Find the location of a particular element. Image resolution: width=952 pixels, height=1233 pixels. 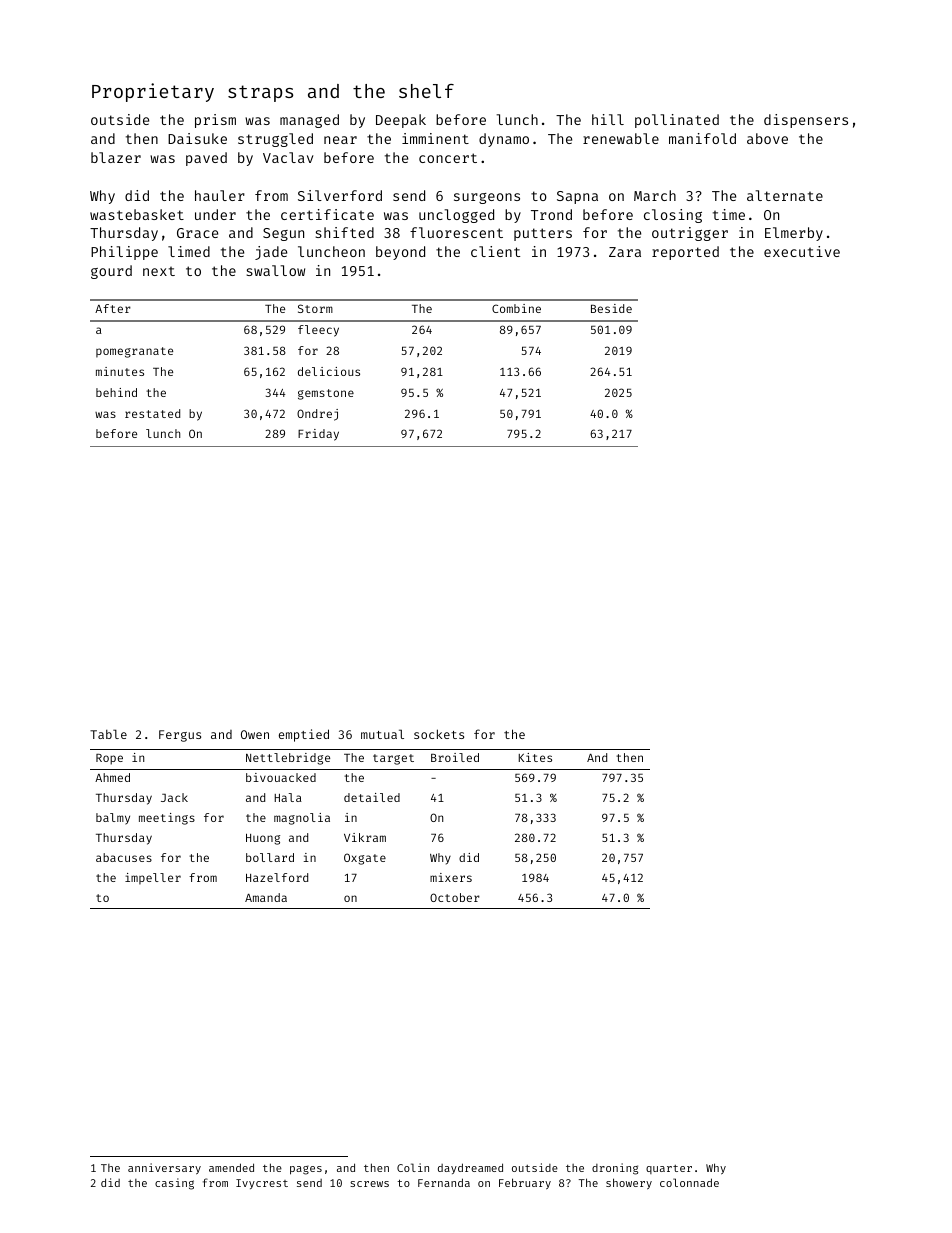

pollinated is located at coordinates (677, 121).
